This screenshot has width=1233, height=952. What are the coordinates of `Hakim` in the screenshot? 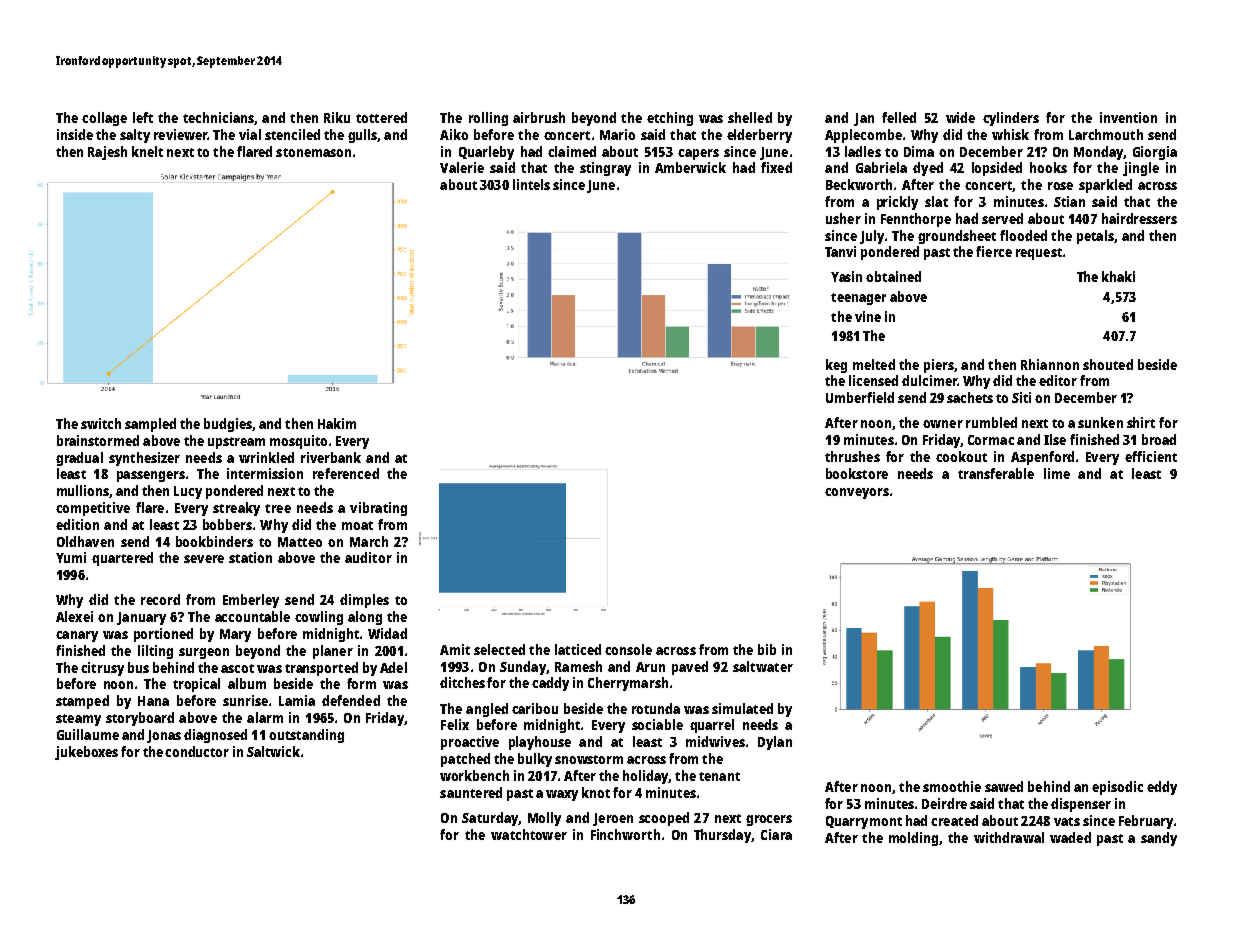 It's located at (337, 423).
